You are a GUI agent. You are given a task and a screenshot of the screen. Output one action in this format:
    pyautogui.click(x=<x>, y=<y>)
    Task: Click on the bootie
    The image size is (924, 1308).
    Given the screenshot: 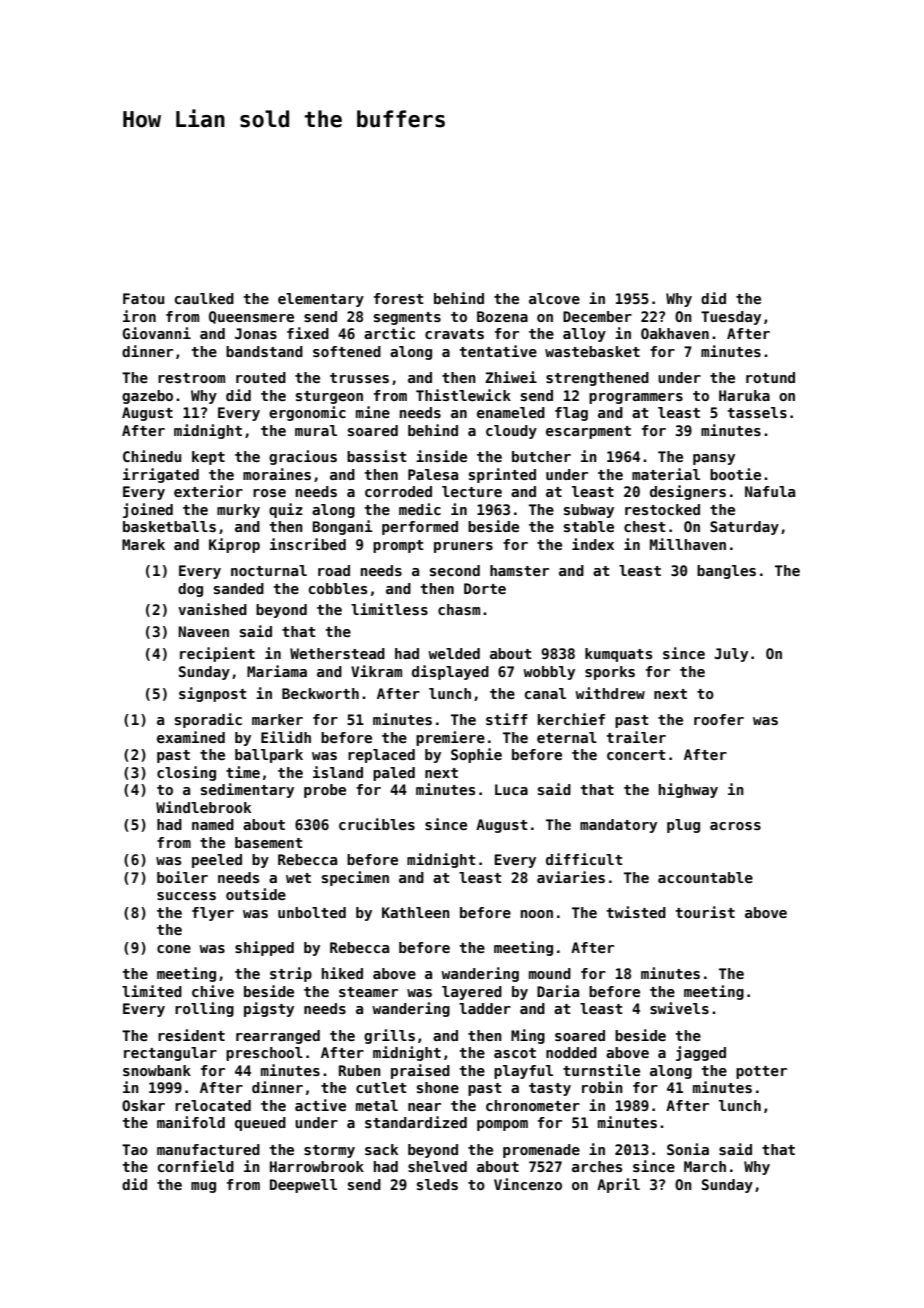 What is the action you would take?
    pyautogui.click(x=735, y=474)
